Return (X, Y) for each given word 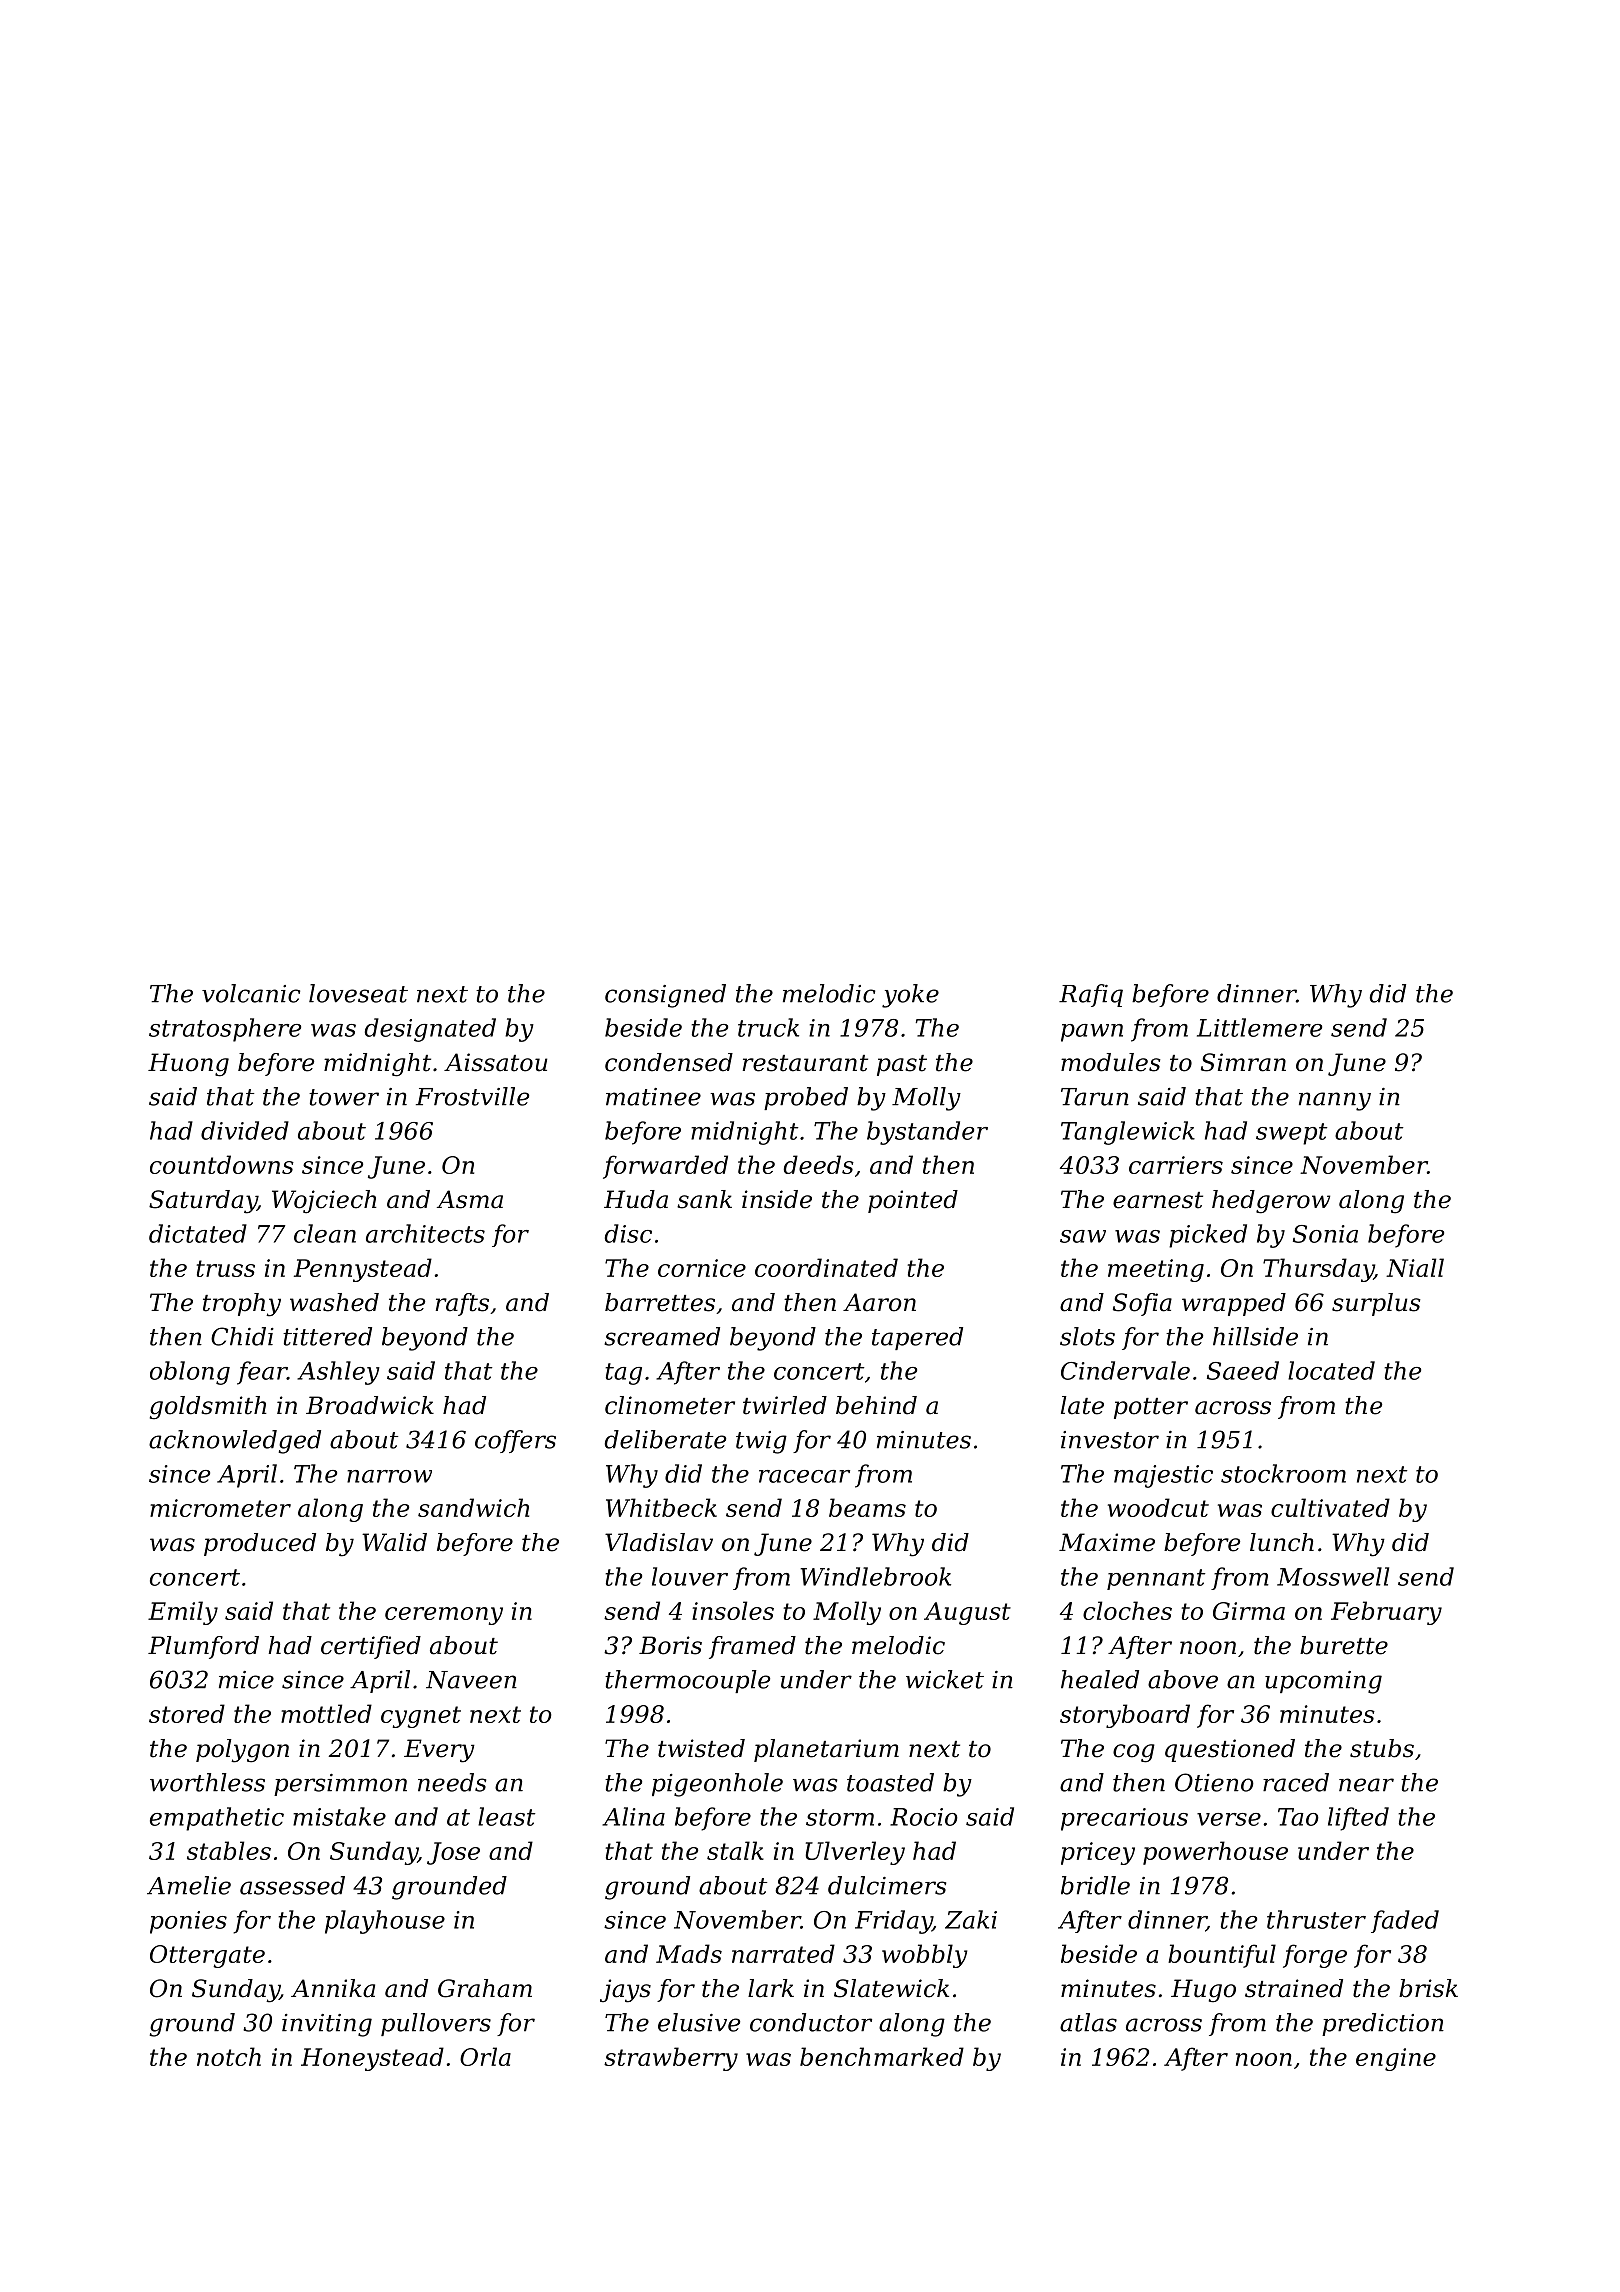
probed (806, 1098)
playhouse (385, 1922)
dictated (198, 1233)
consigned (665, 996)
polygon (242, 1751)
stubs (1382, 1748)
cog (1134, 1753)
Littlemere (1259, 1027)
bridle (1095, 1885)
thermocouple (687, 1681)
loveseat (358, 993)
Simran (1243, 1062)
